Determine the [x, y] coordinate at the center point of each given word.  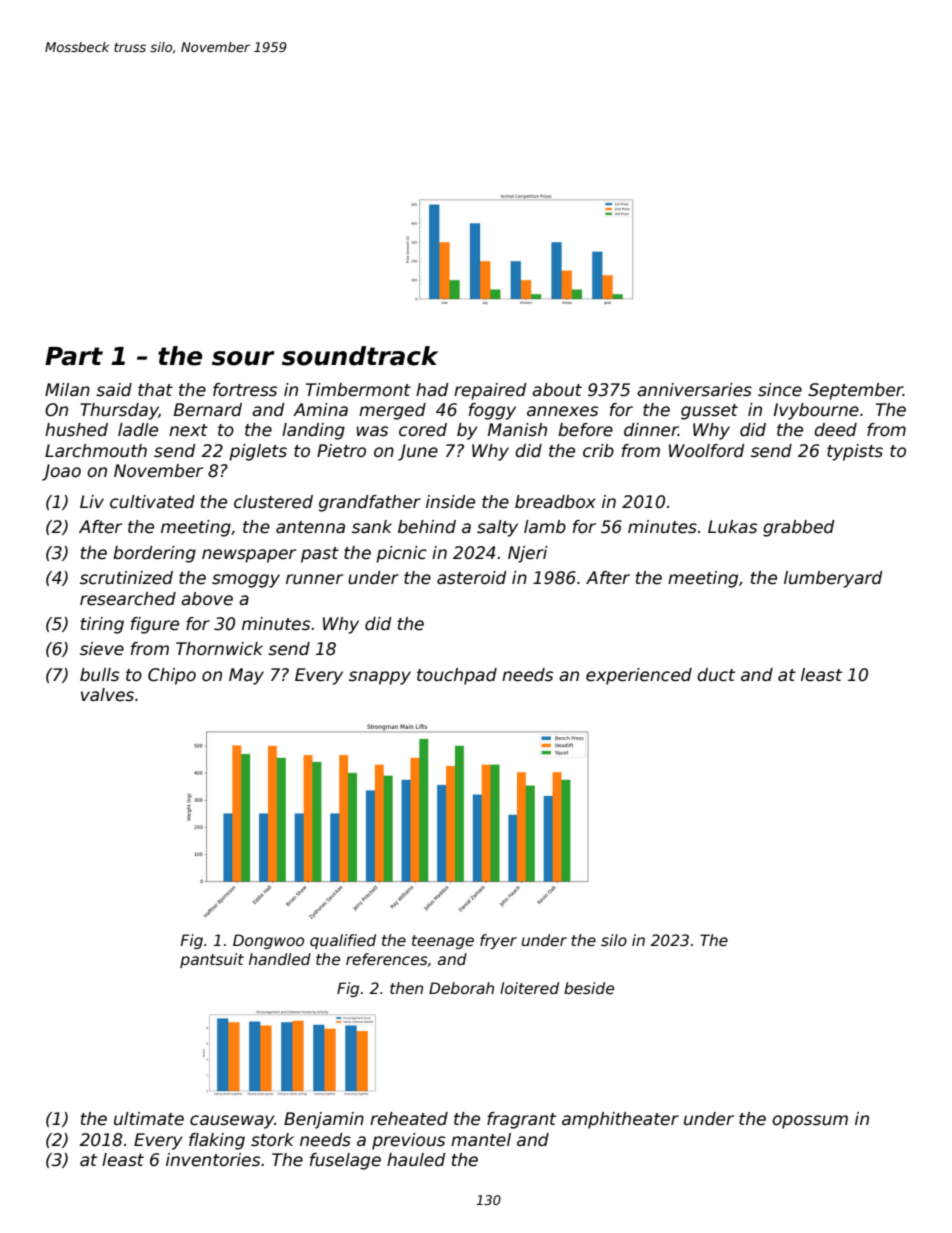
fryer [498, 941]
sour [243, 358]
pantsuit [212, 960]
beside [589, 988]
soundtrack [360, 356]
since [780, 390]
